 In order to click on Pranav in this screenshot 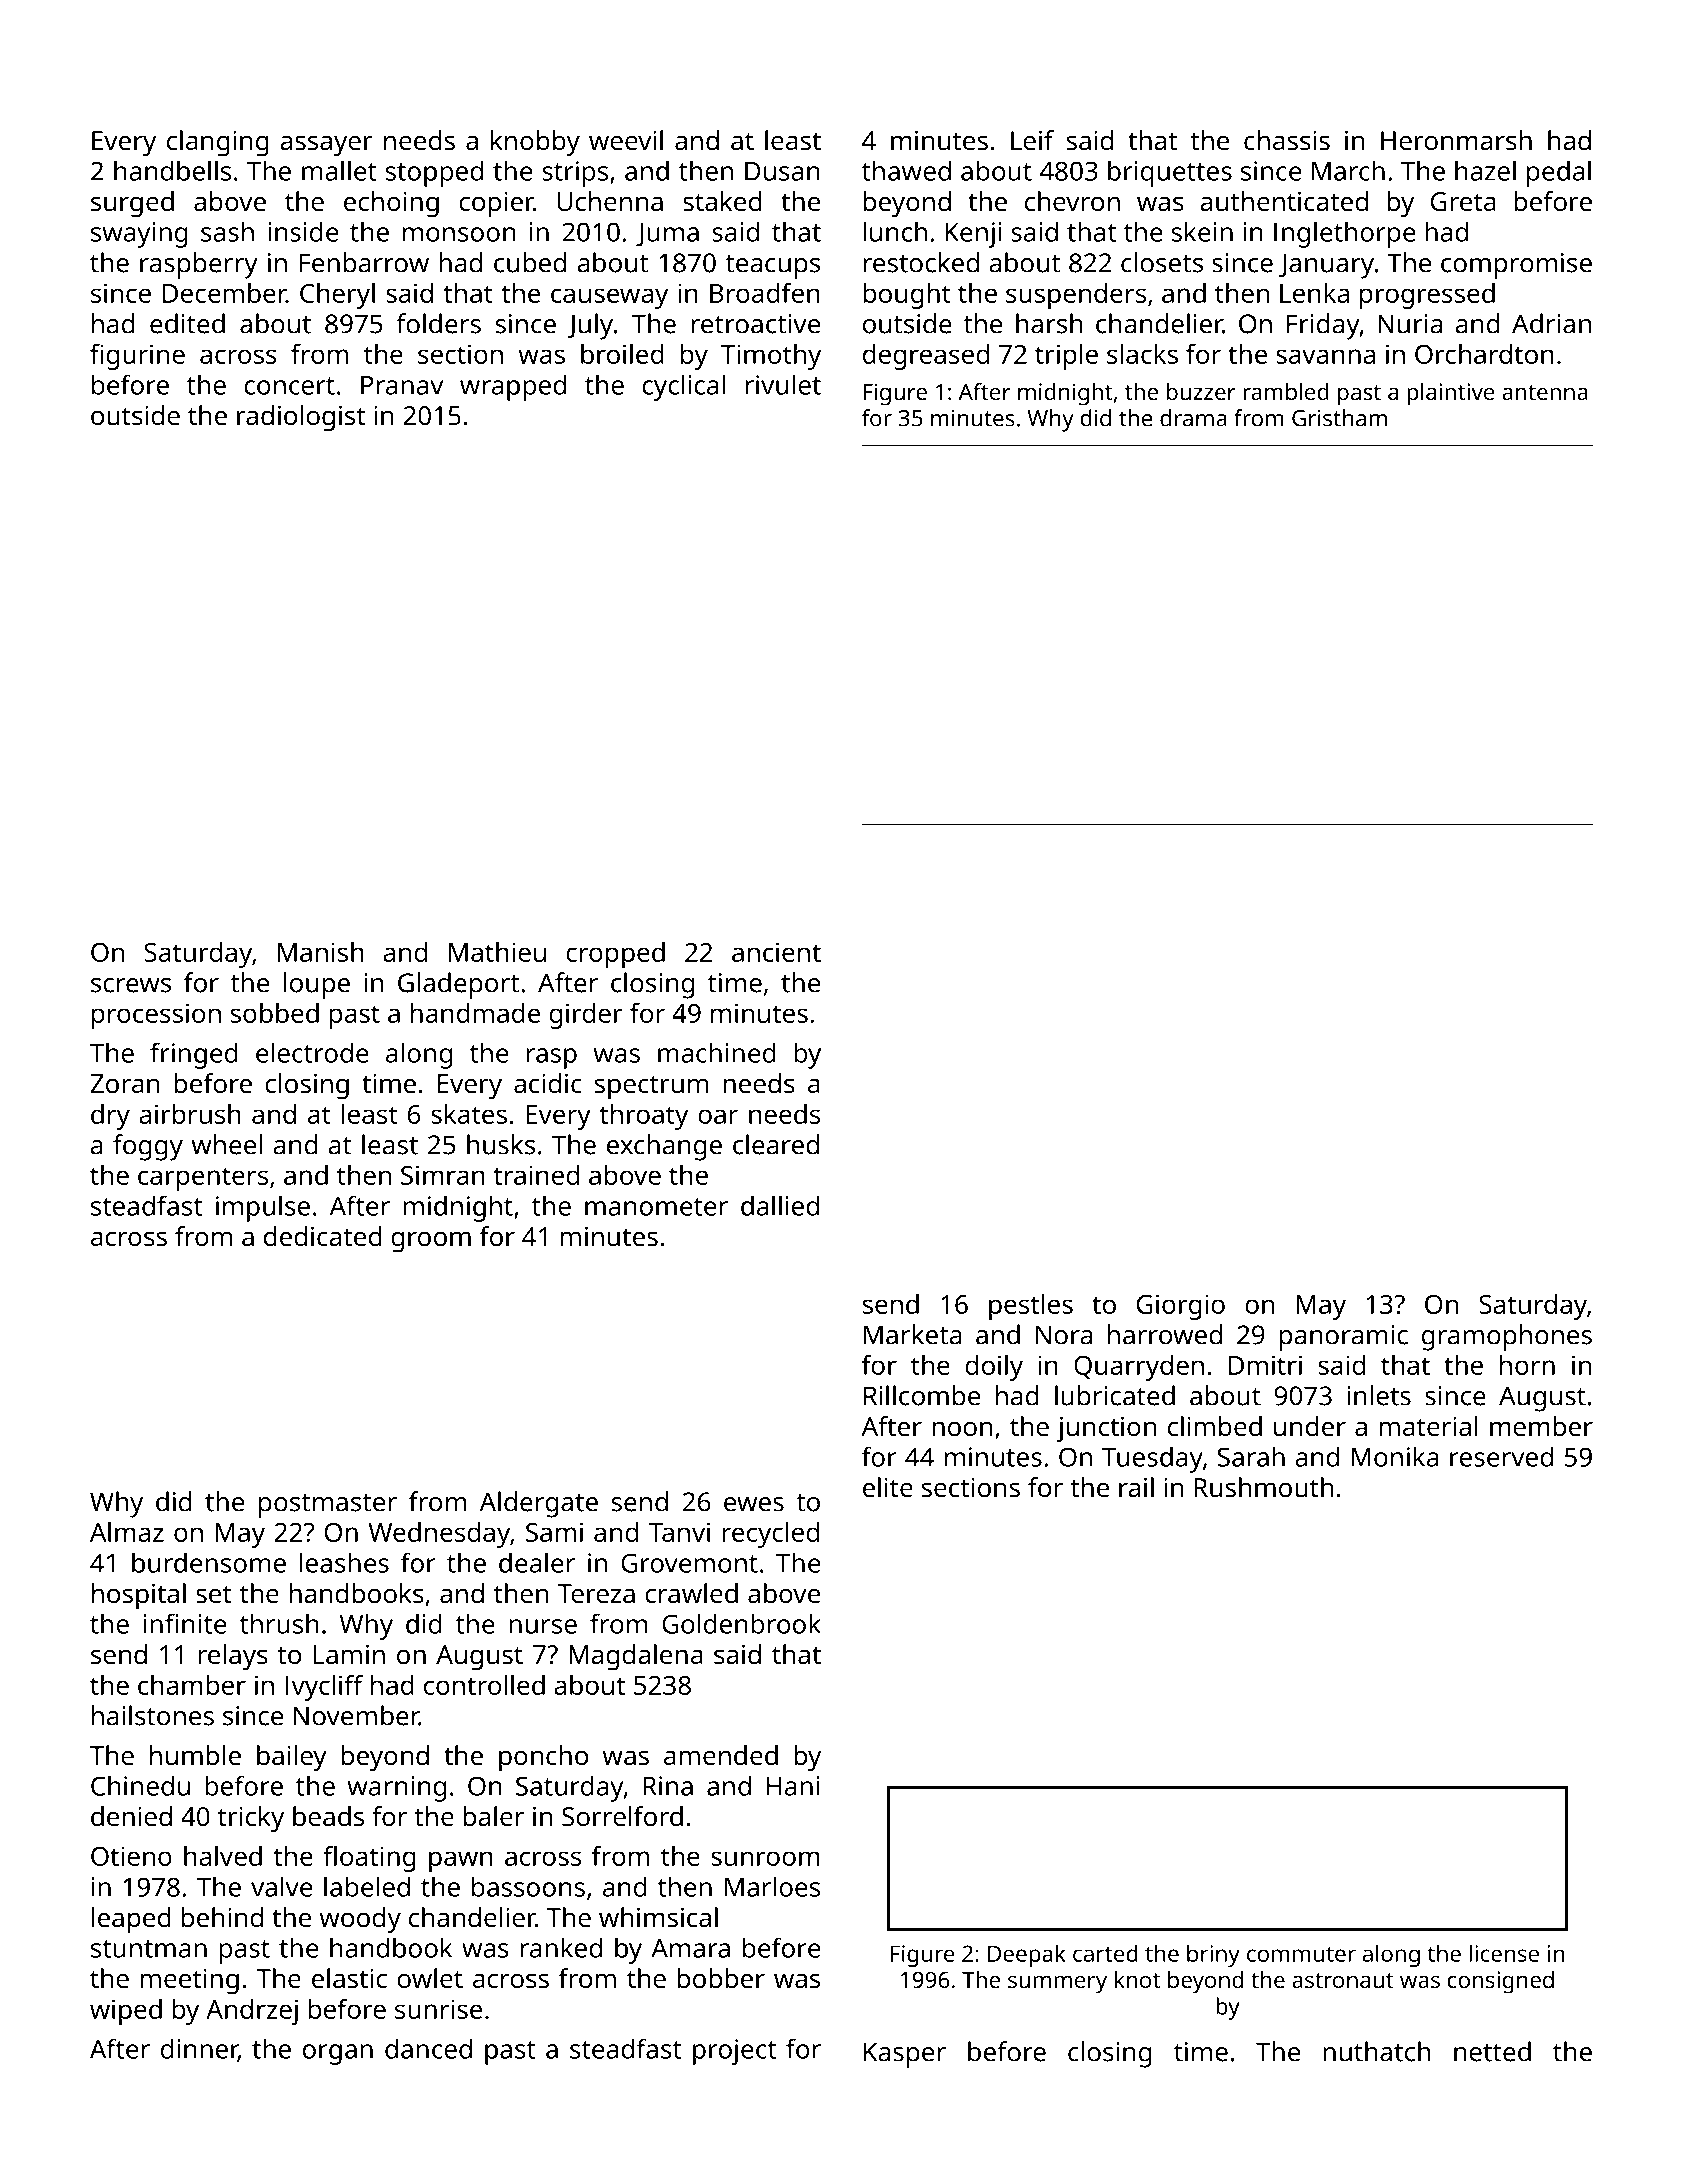, I will do `click(402, 385)`.
